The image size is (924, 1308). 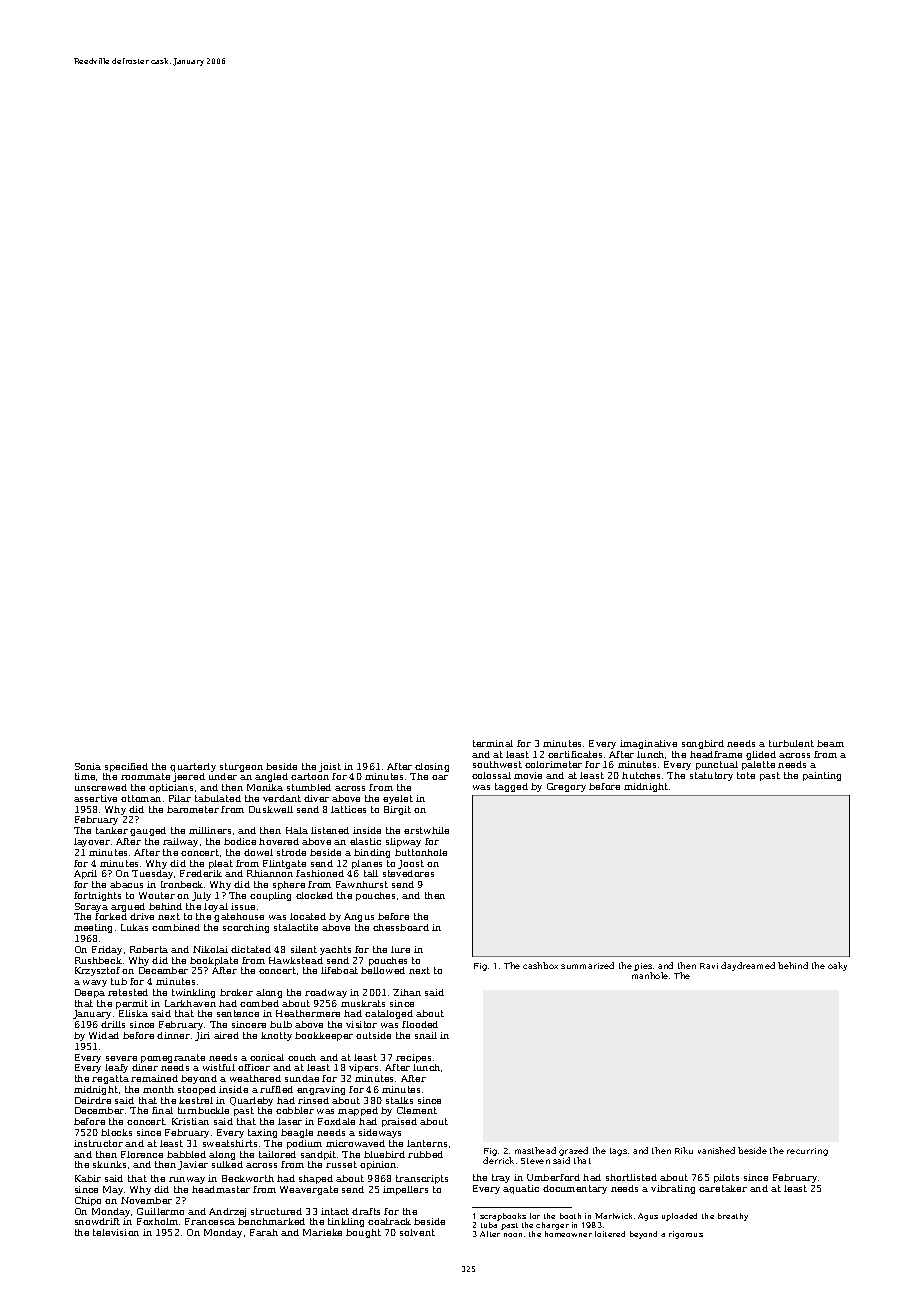 I want to click on imaginative, so click(x=648, y=744).
